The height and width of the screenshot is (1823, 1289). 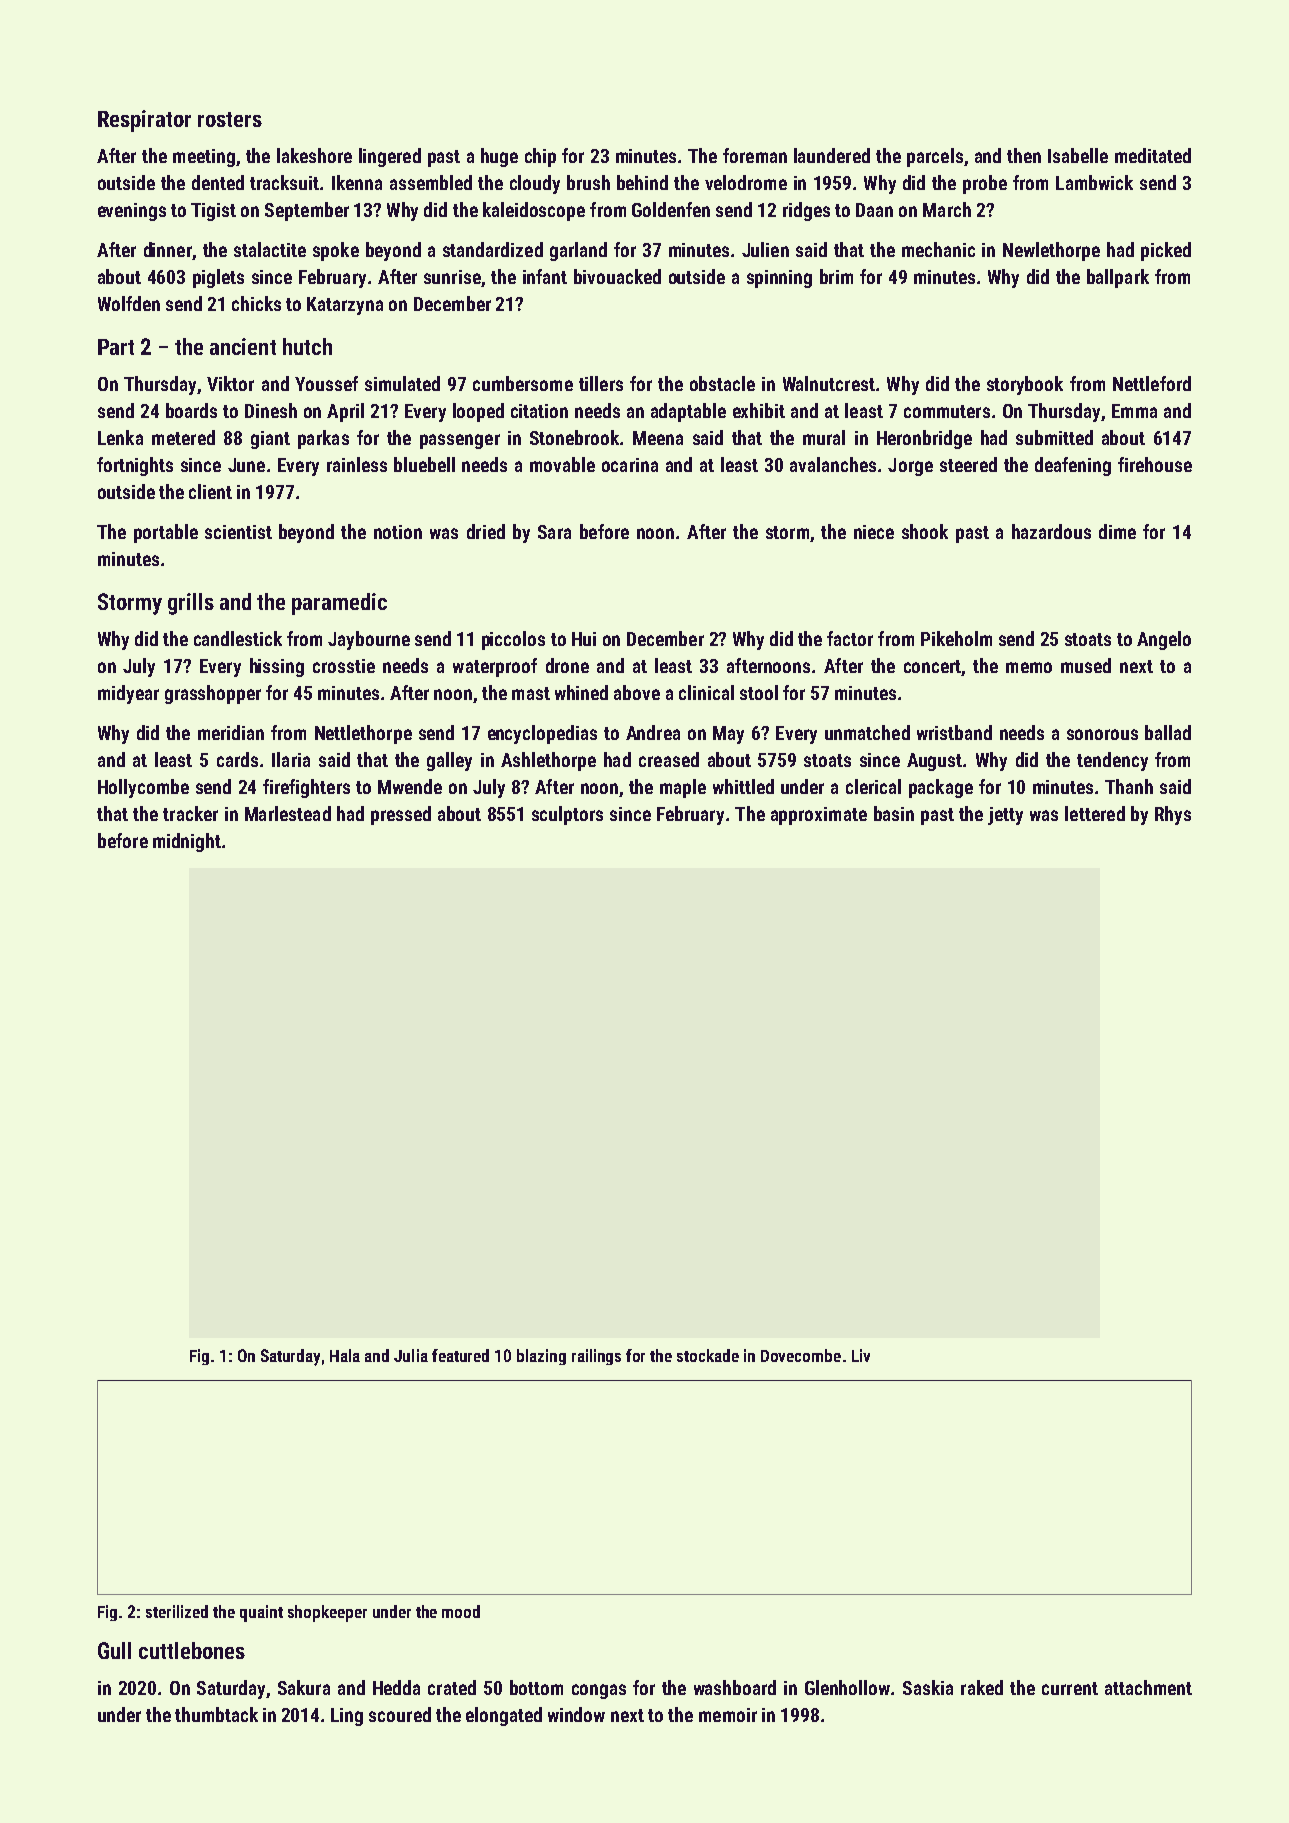 What do you see at coordinates (1153, 155) in the screenshot?
I see `meditated` at bounding box center [1153, 155].
